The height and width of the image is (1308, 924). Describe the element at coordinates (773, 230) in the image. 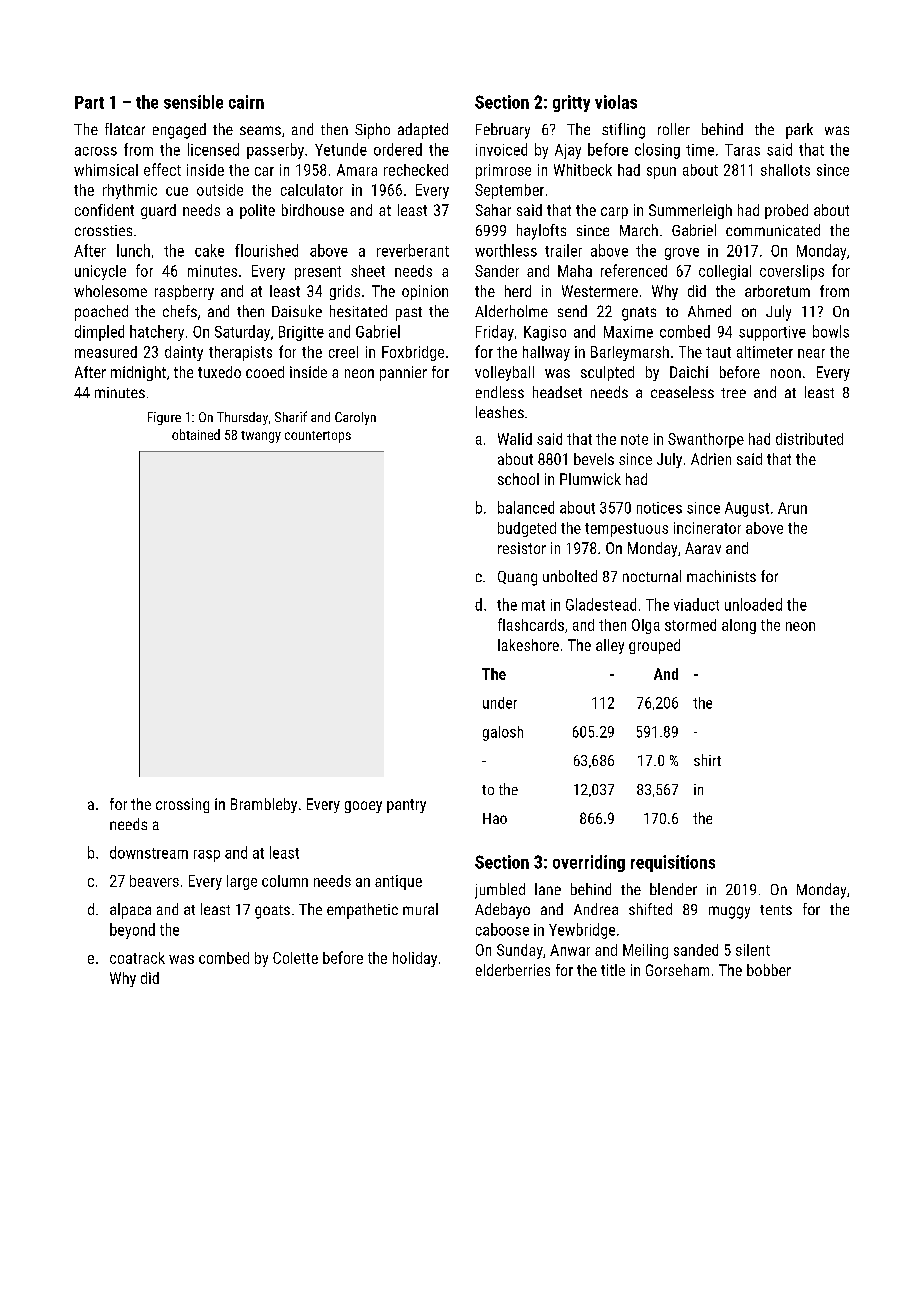

I see `communicated` at that location.
